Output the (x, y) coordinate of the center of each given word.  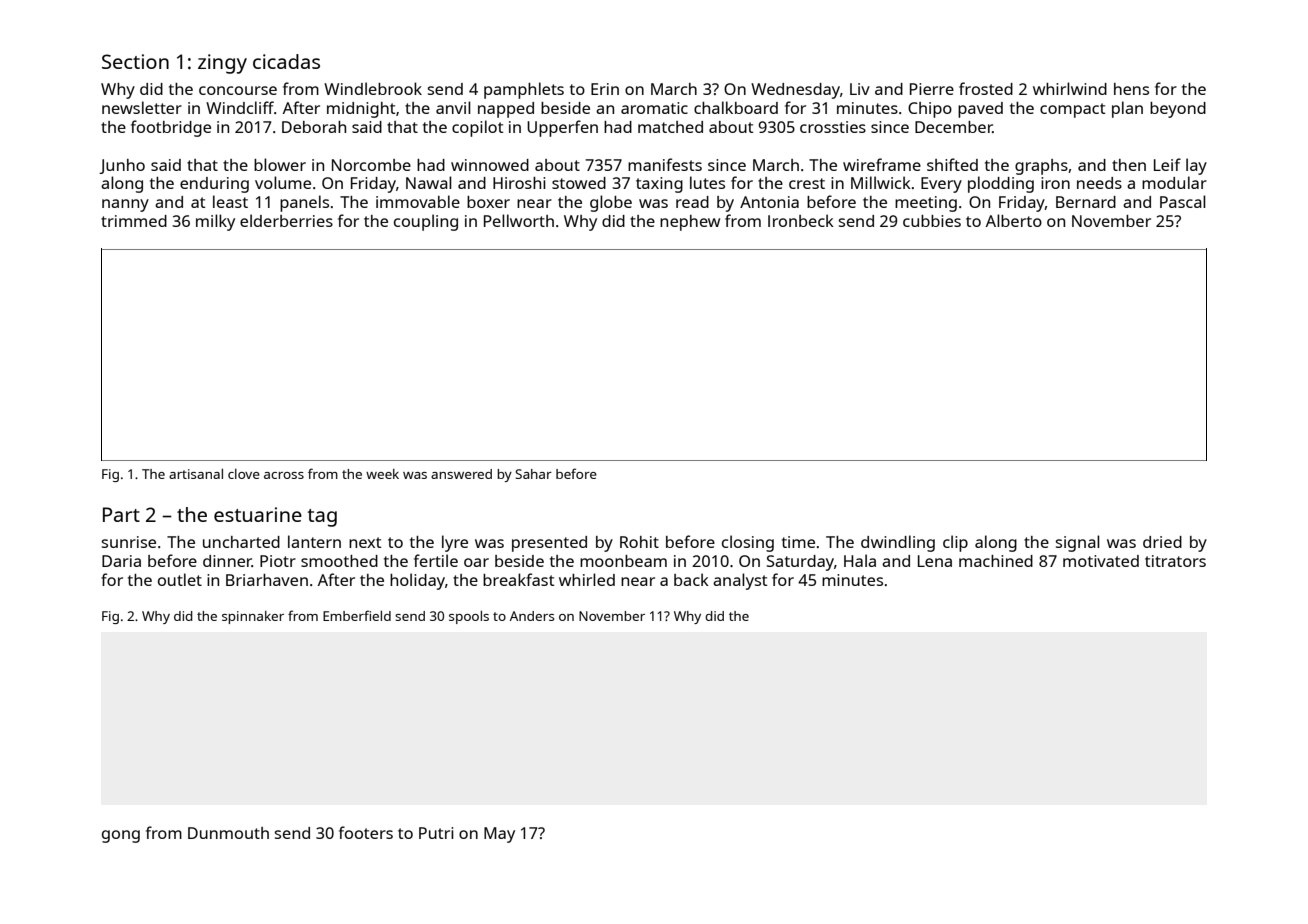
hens (1131, 89)
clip (955, 543)
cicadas (286, 61)
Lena (935, 561)
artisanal (196, 473)
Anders (532, 616)
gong (121, 836)
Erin (605, 89)
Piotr (278, 561)
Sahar (533, 474)
